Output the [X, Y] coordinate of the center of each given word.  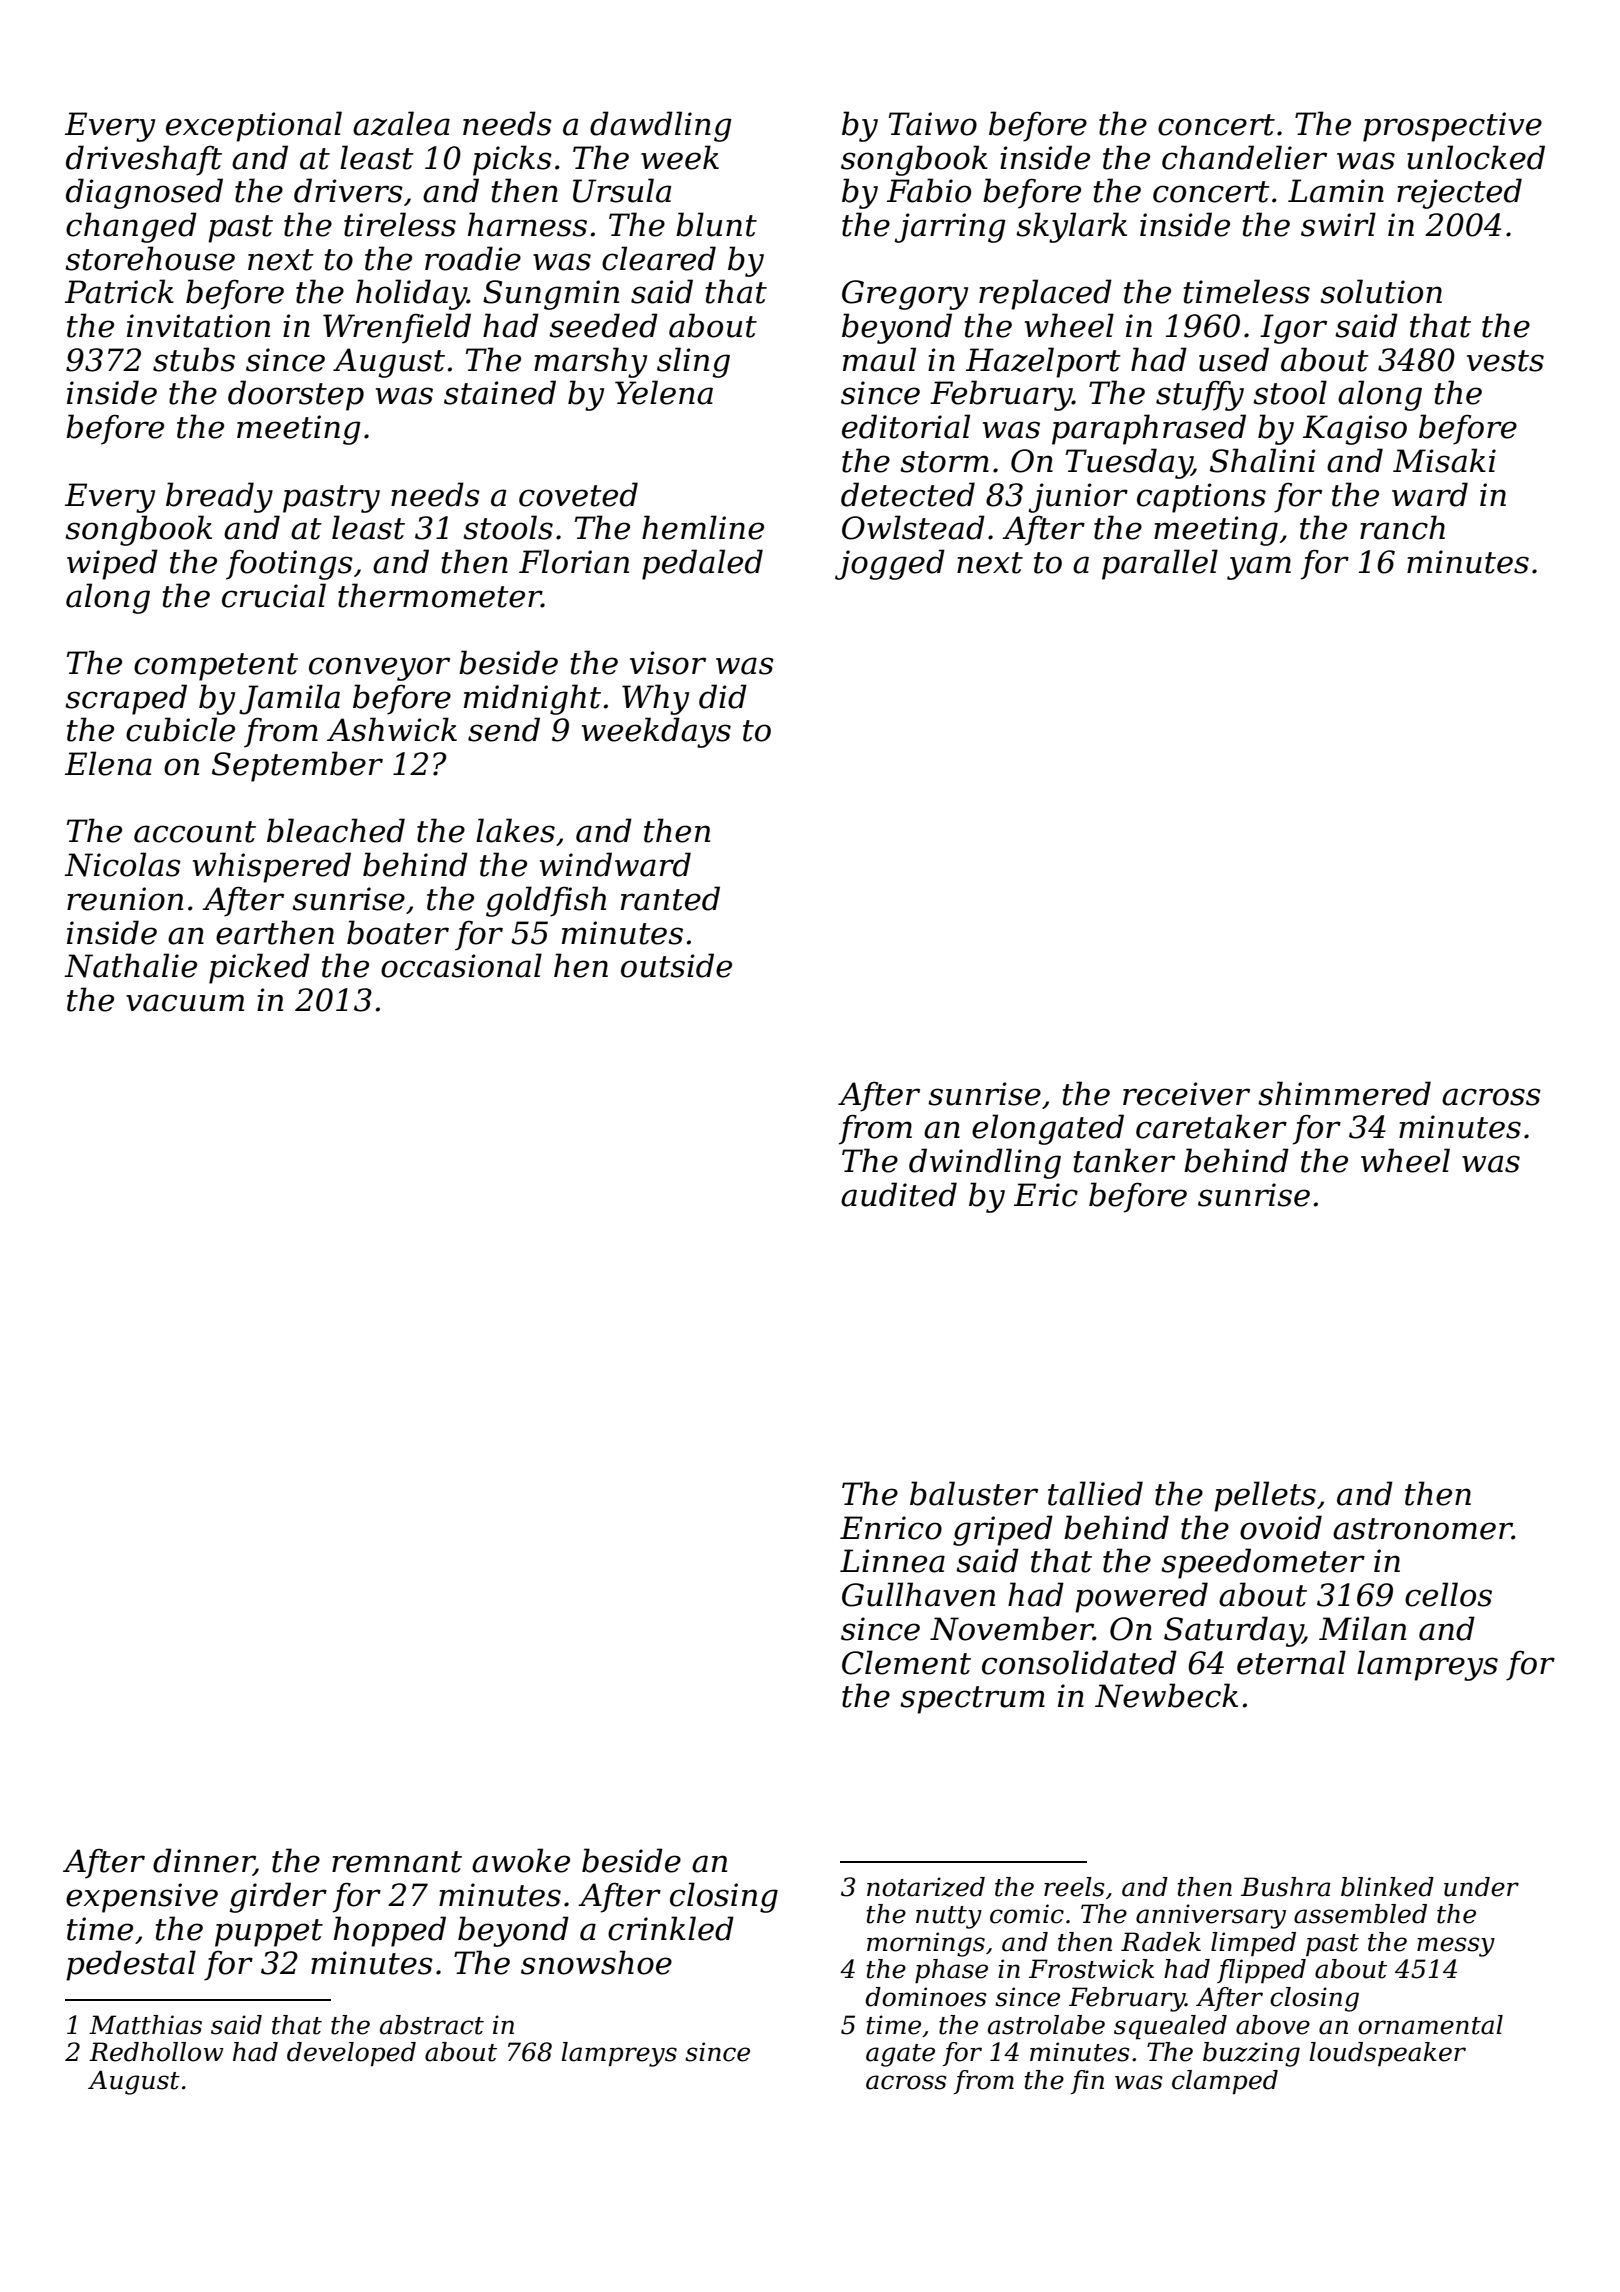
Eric [1046, 1195]
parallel [1160, 564]
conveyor [379, 669]
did [723, 696]
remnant [397, 1862]
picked [259, 968]
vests [1505, 361]
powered [1141, 1597]
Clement [906, 1662]
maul [879, 359]
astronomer [1422, 1529]
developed [351, 2054]
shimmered [1344, 1093]
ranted [670, 898]
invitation [198, 326]
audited [899, 1194]
